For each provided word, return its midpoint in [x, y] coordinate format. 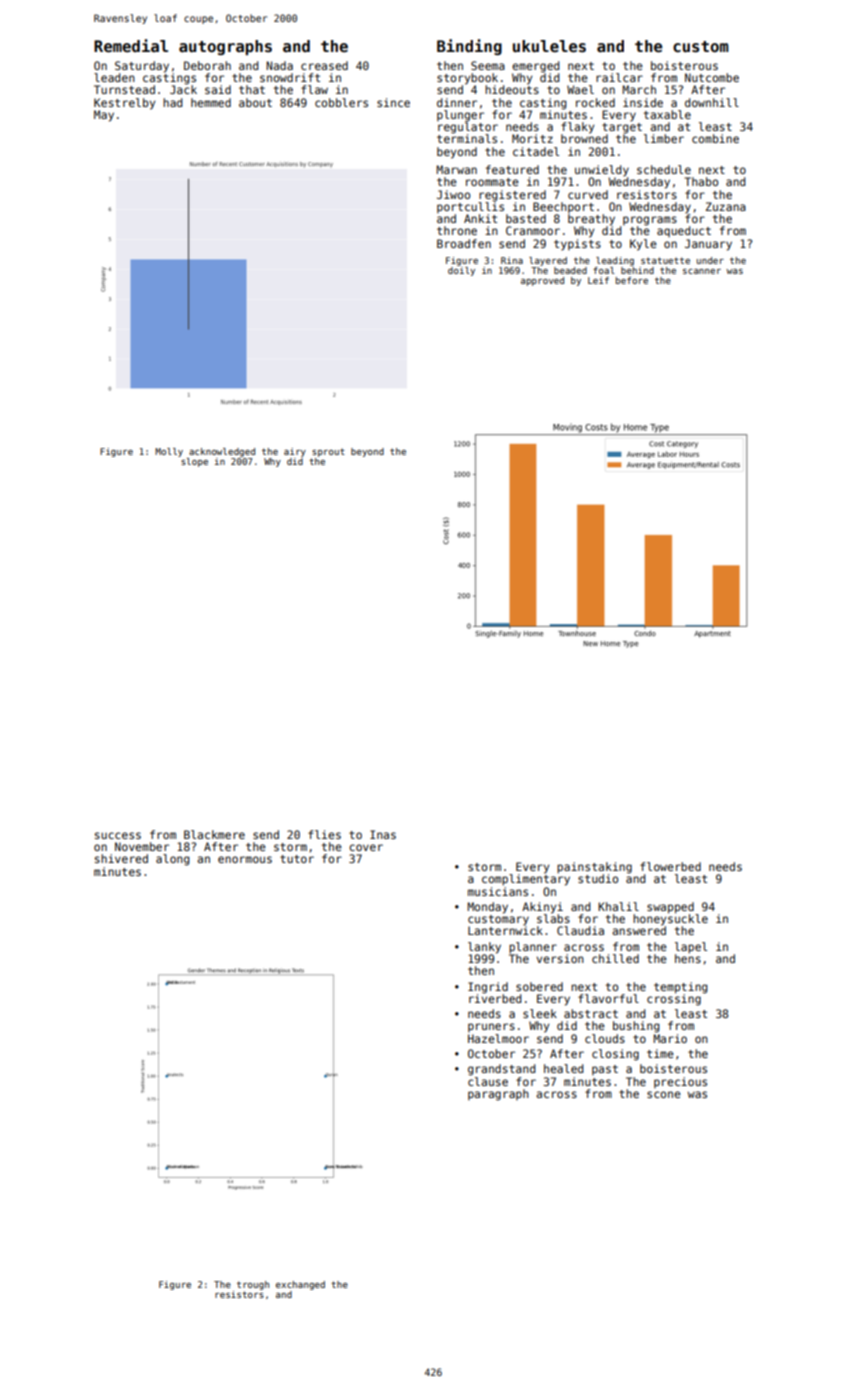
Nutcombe [712, 77]
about [255, 102]
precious [680, 1082]
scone [664, 1094]
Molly [169, 452]
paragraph [498, 1095]
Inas [383, 834]
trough [253, 1285]
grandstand [502, 1070]
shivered [121, 858]
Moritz [532, 138]
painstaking [594, 868]
